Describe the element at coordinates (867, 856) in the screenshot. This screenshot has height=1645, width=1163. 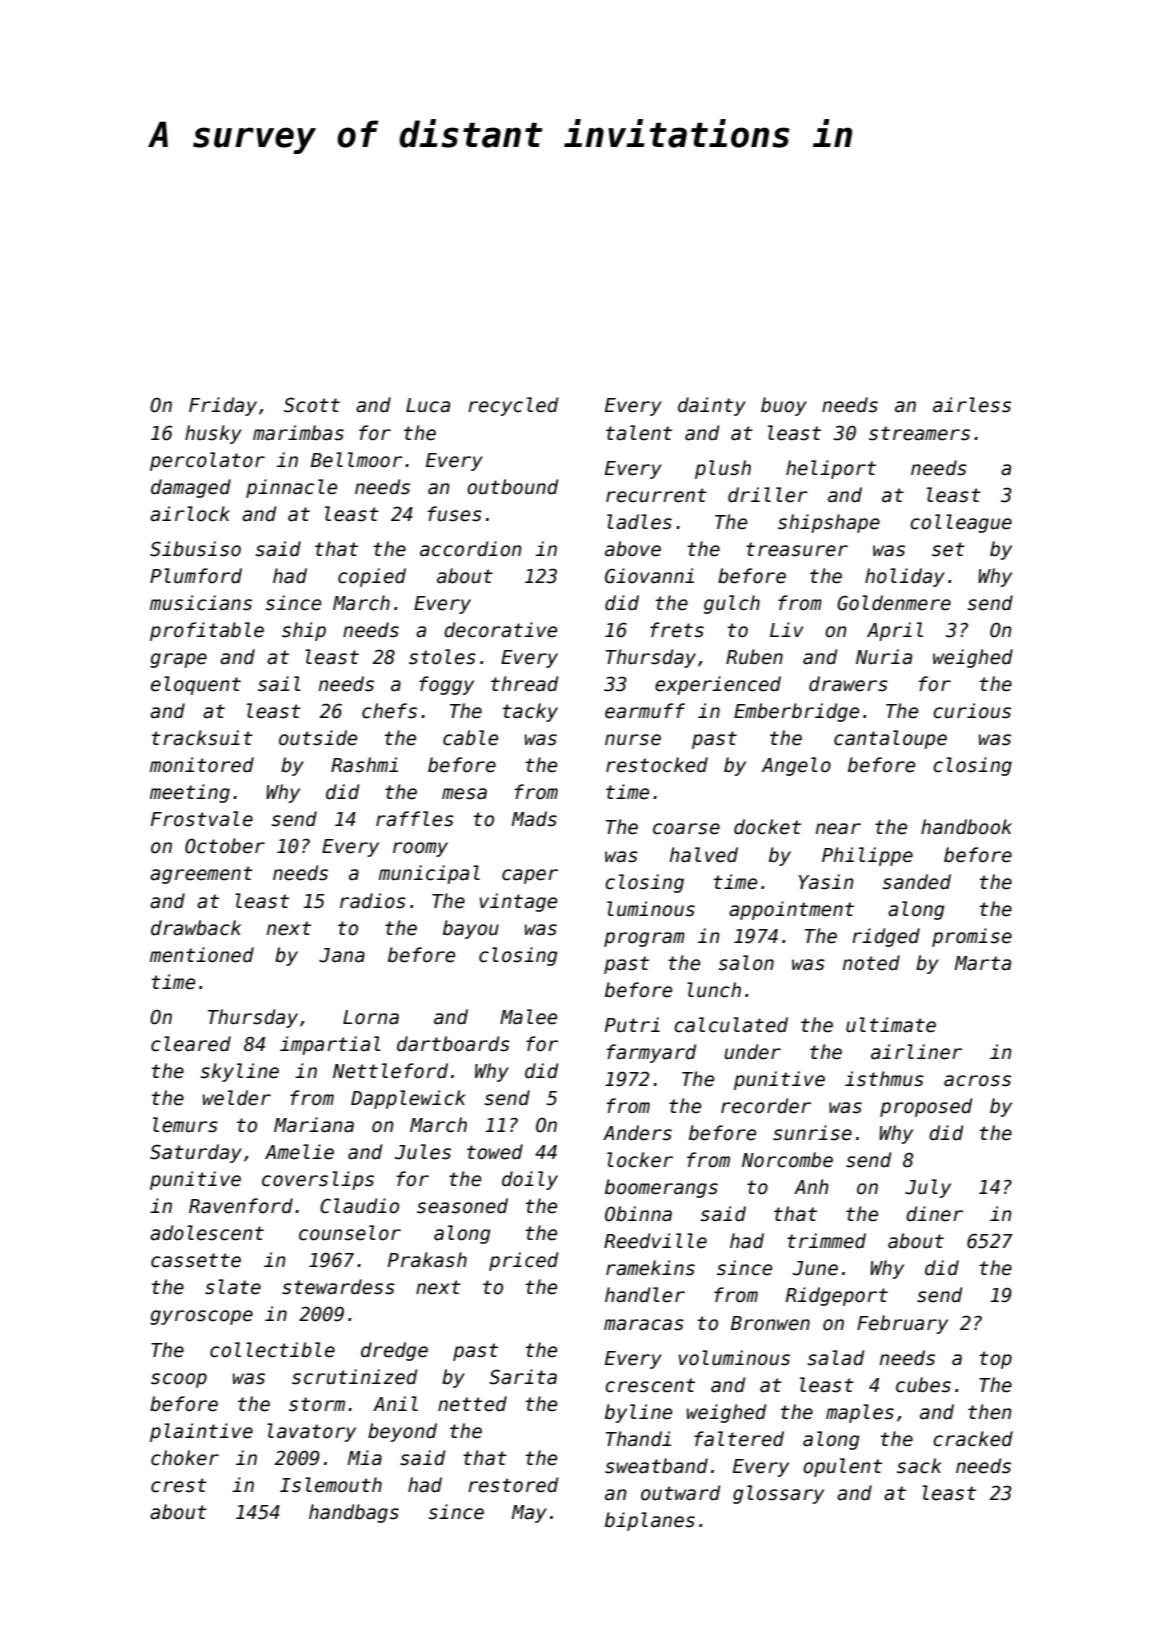
I see `Philippe` at that location.
